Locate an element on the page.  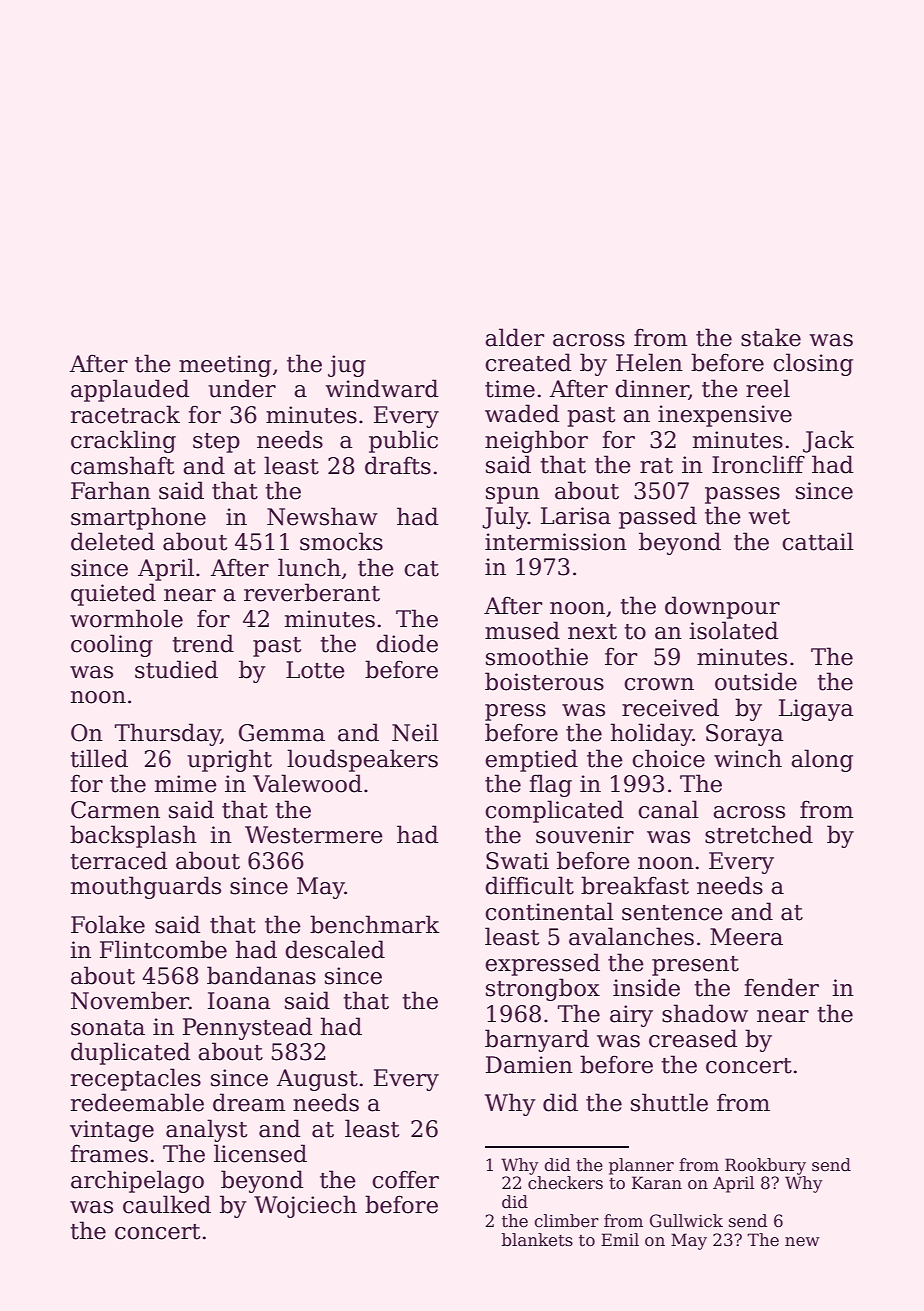
caulked is located at coordinates (167, 1204).
